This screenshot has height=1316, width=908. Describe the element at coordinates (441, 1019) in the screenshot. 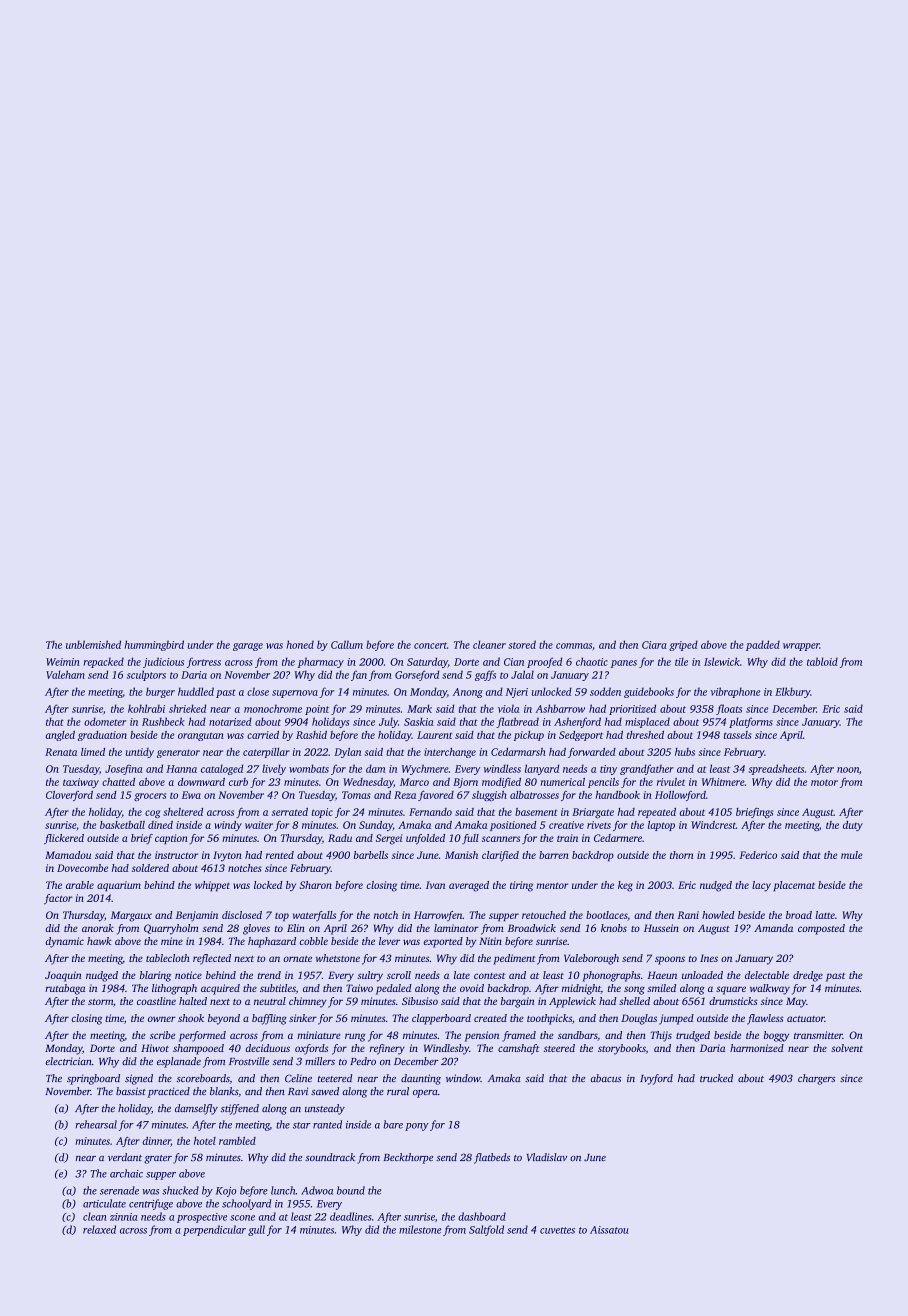

I see `clapperboard` at that location.
